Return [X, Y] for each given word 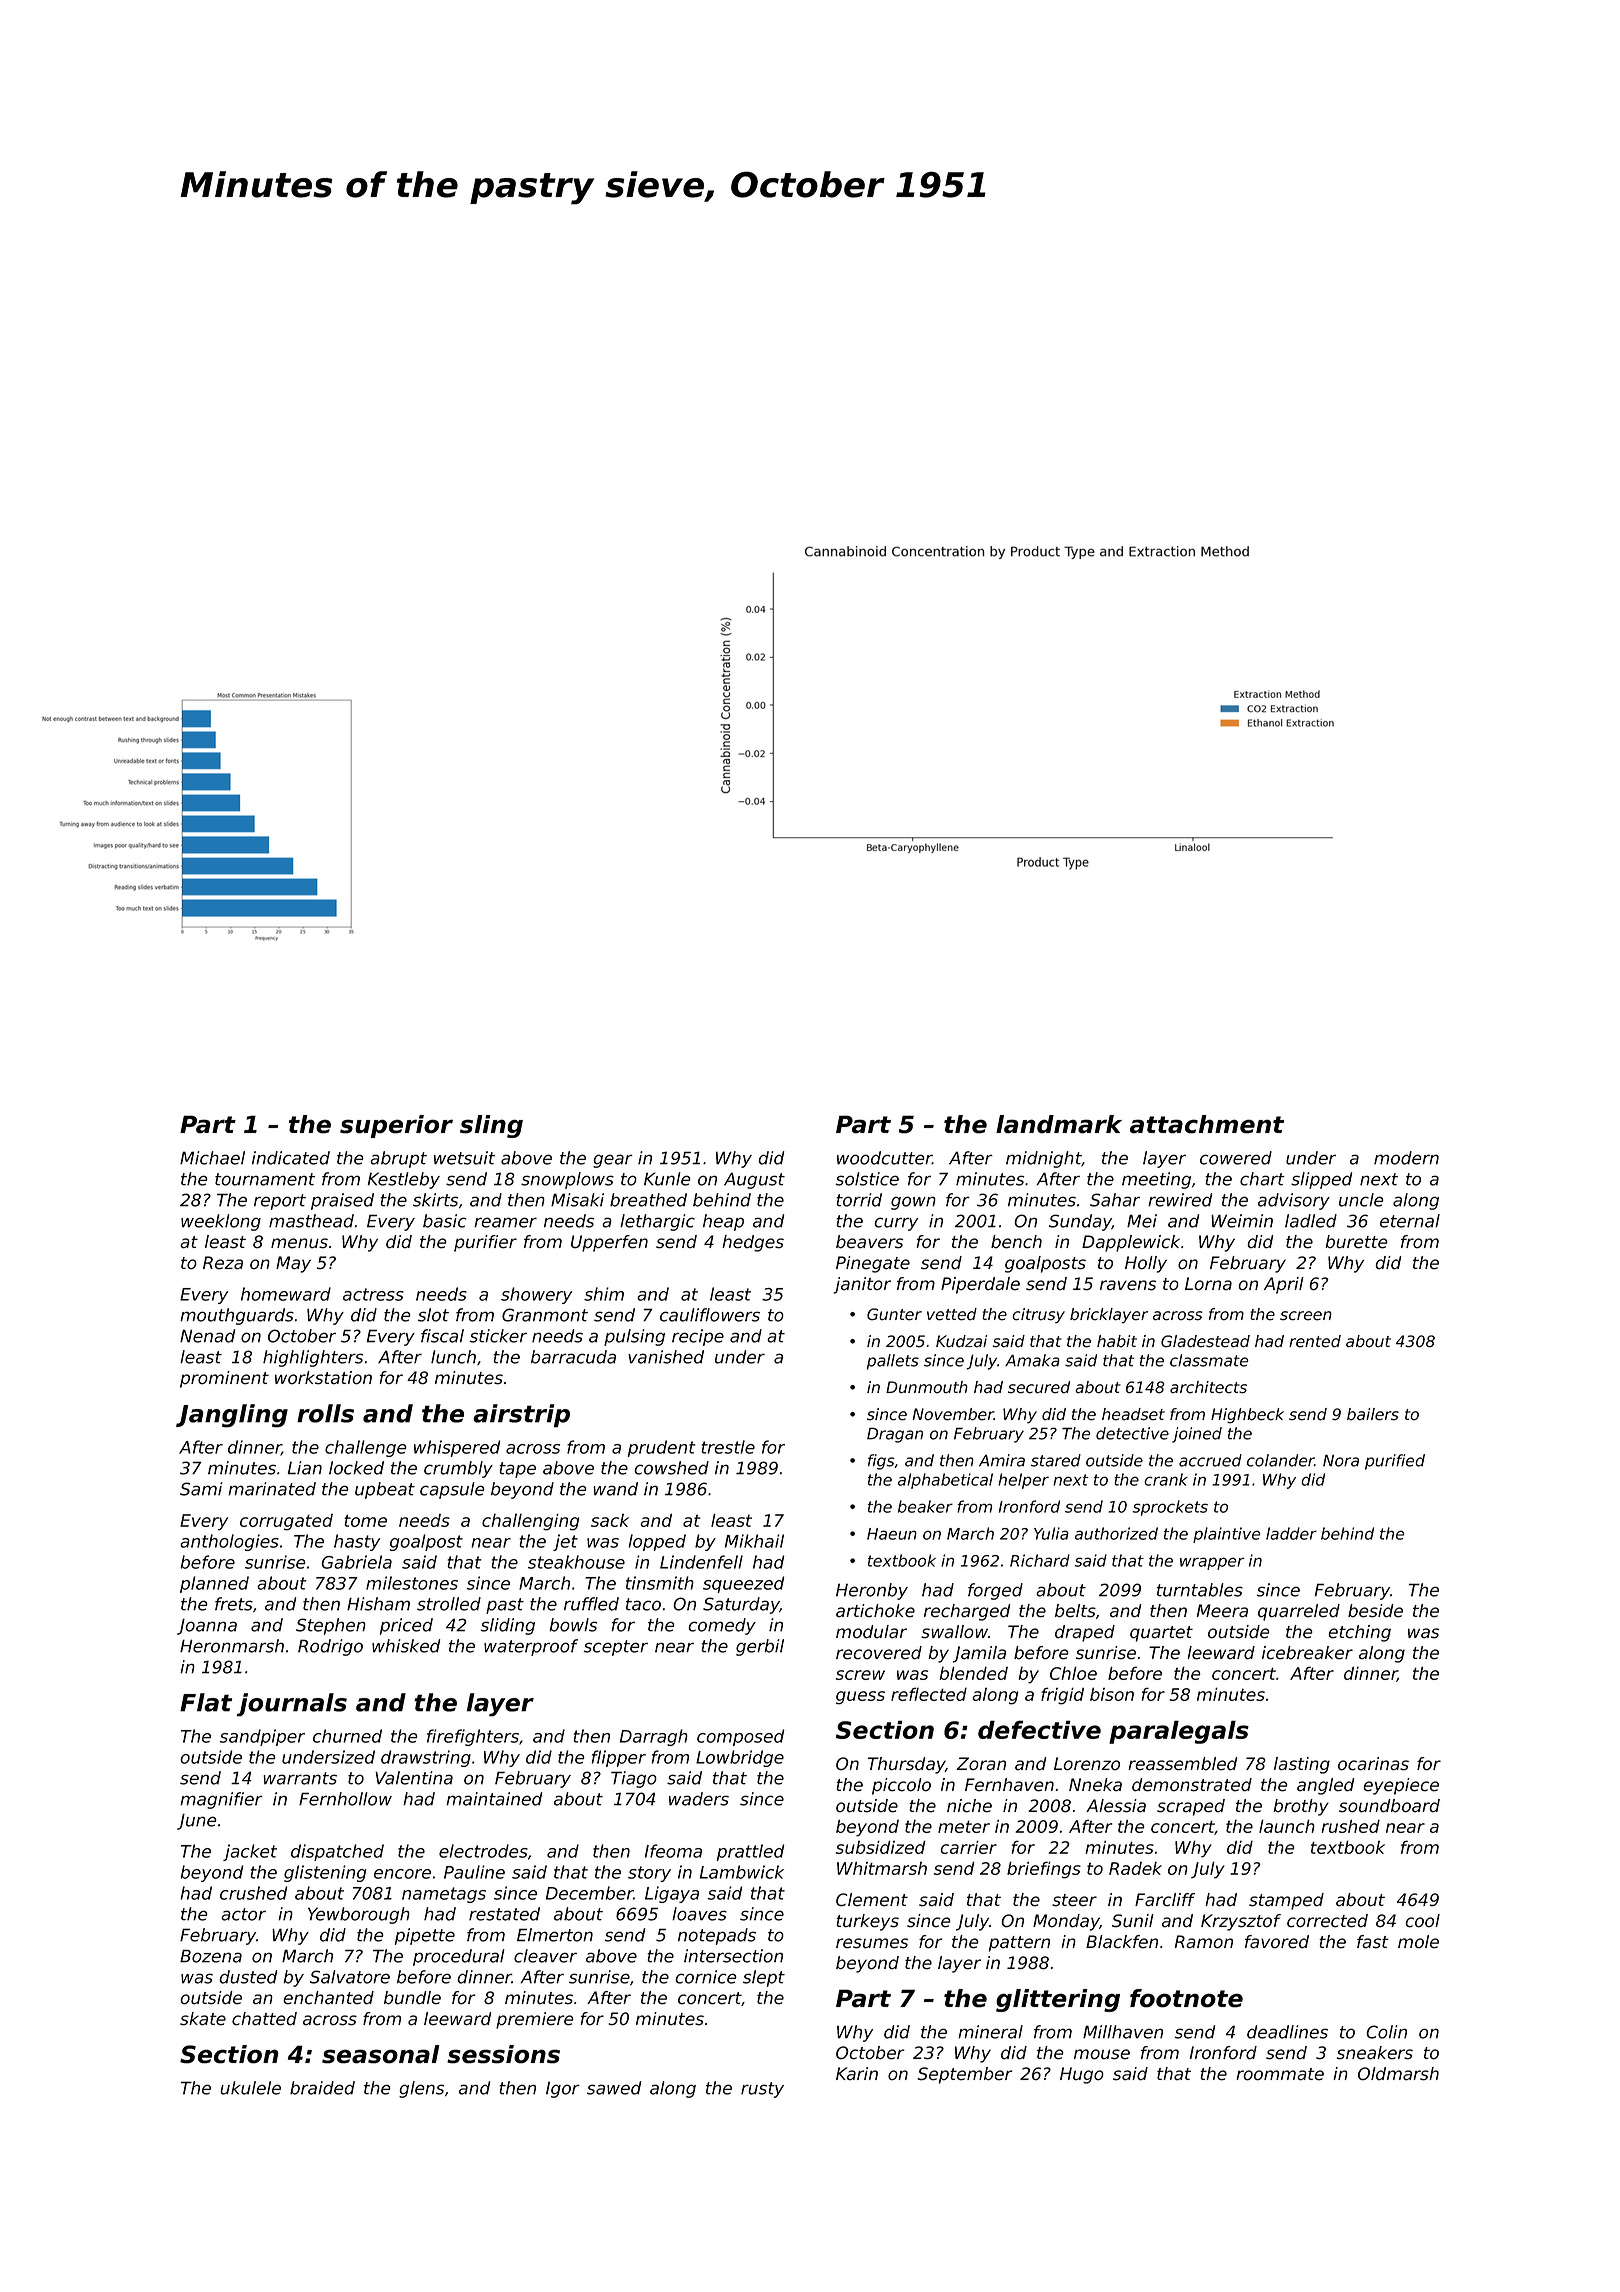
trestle [728, 1447]
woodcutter [884, 1158]
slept [764, 1978]
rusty [762, 2090]
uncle [1361, 1200]
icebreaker [1307, 1653]
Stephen [331, 1626]
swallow [954, 1632]
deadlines [1287, 2032]
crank [1166, 1479]
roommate [1280, 2074]
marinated [272, 1489]
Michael [212, 1158]
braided [322, 2088]
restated [504, 1914]
